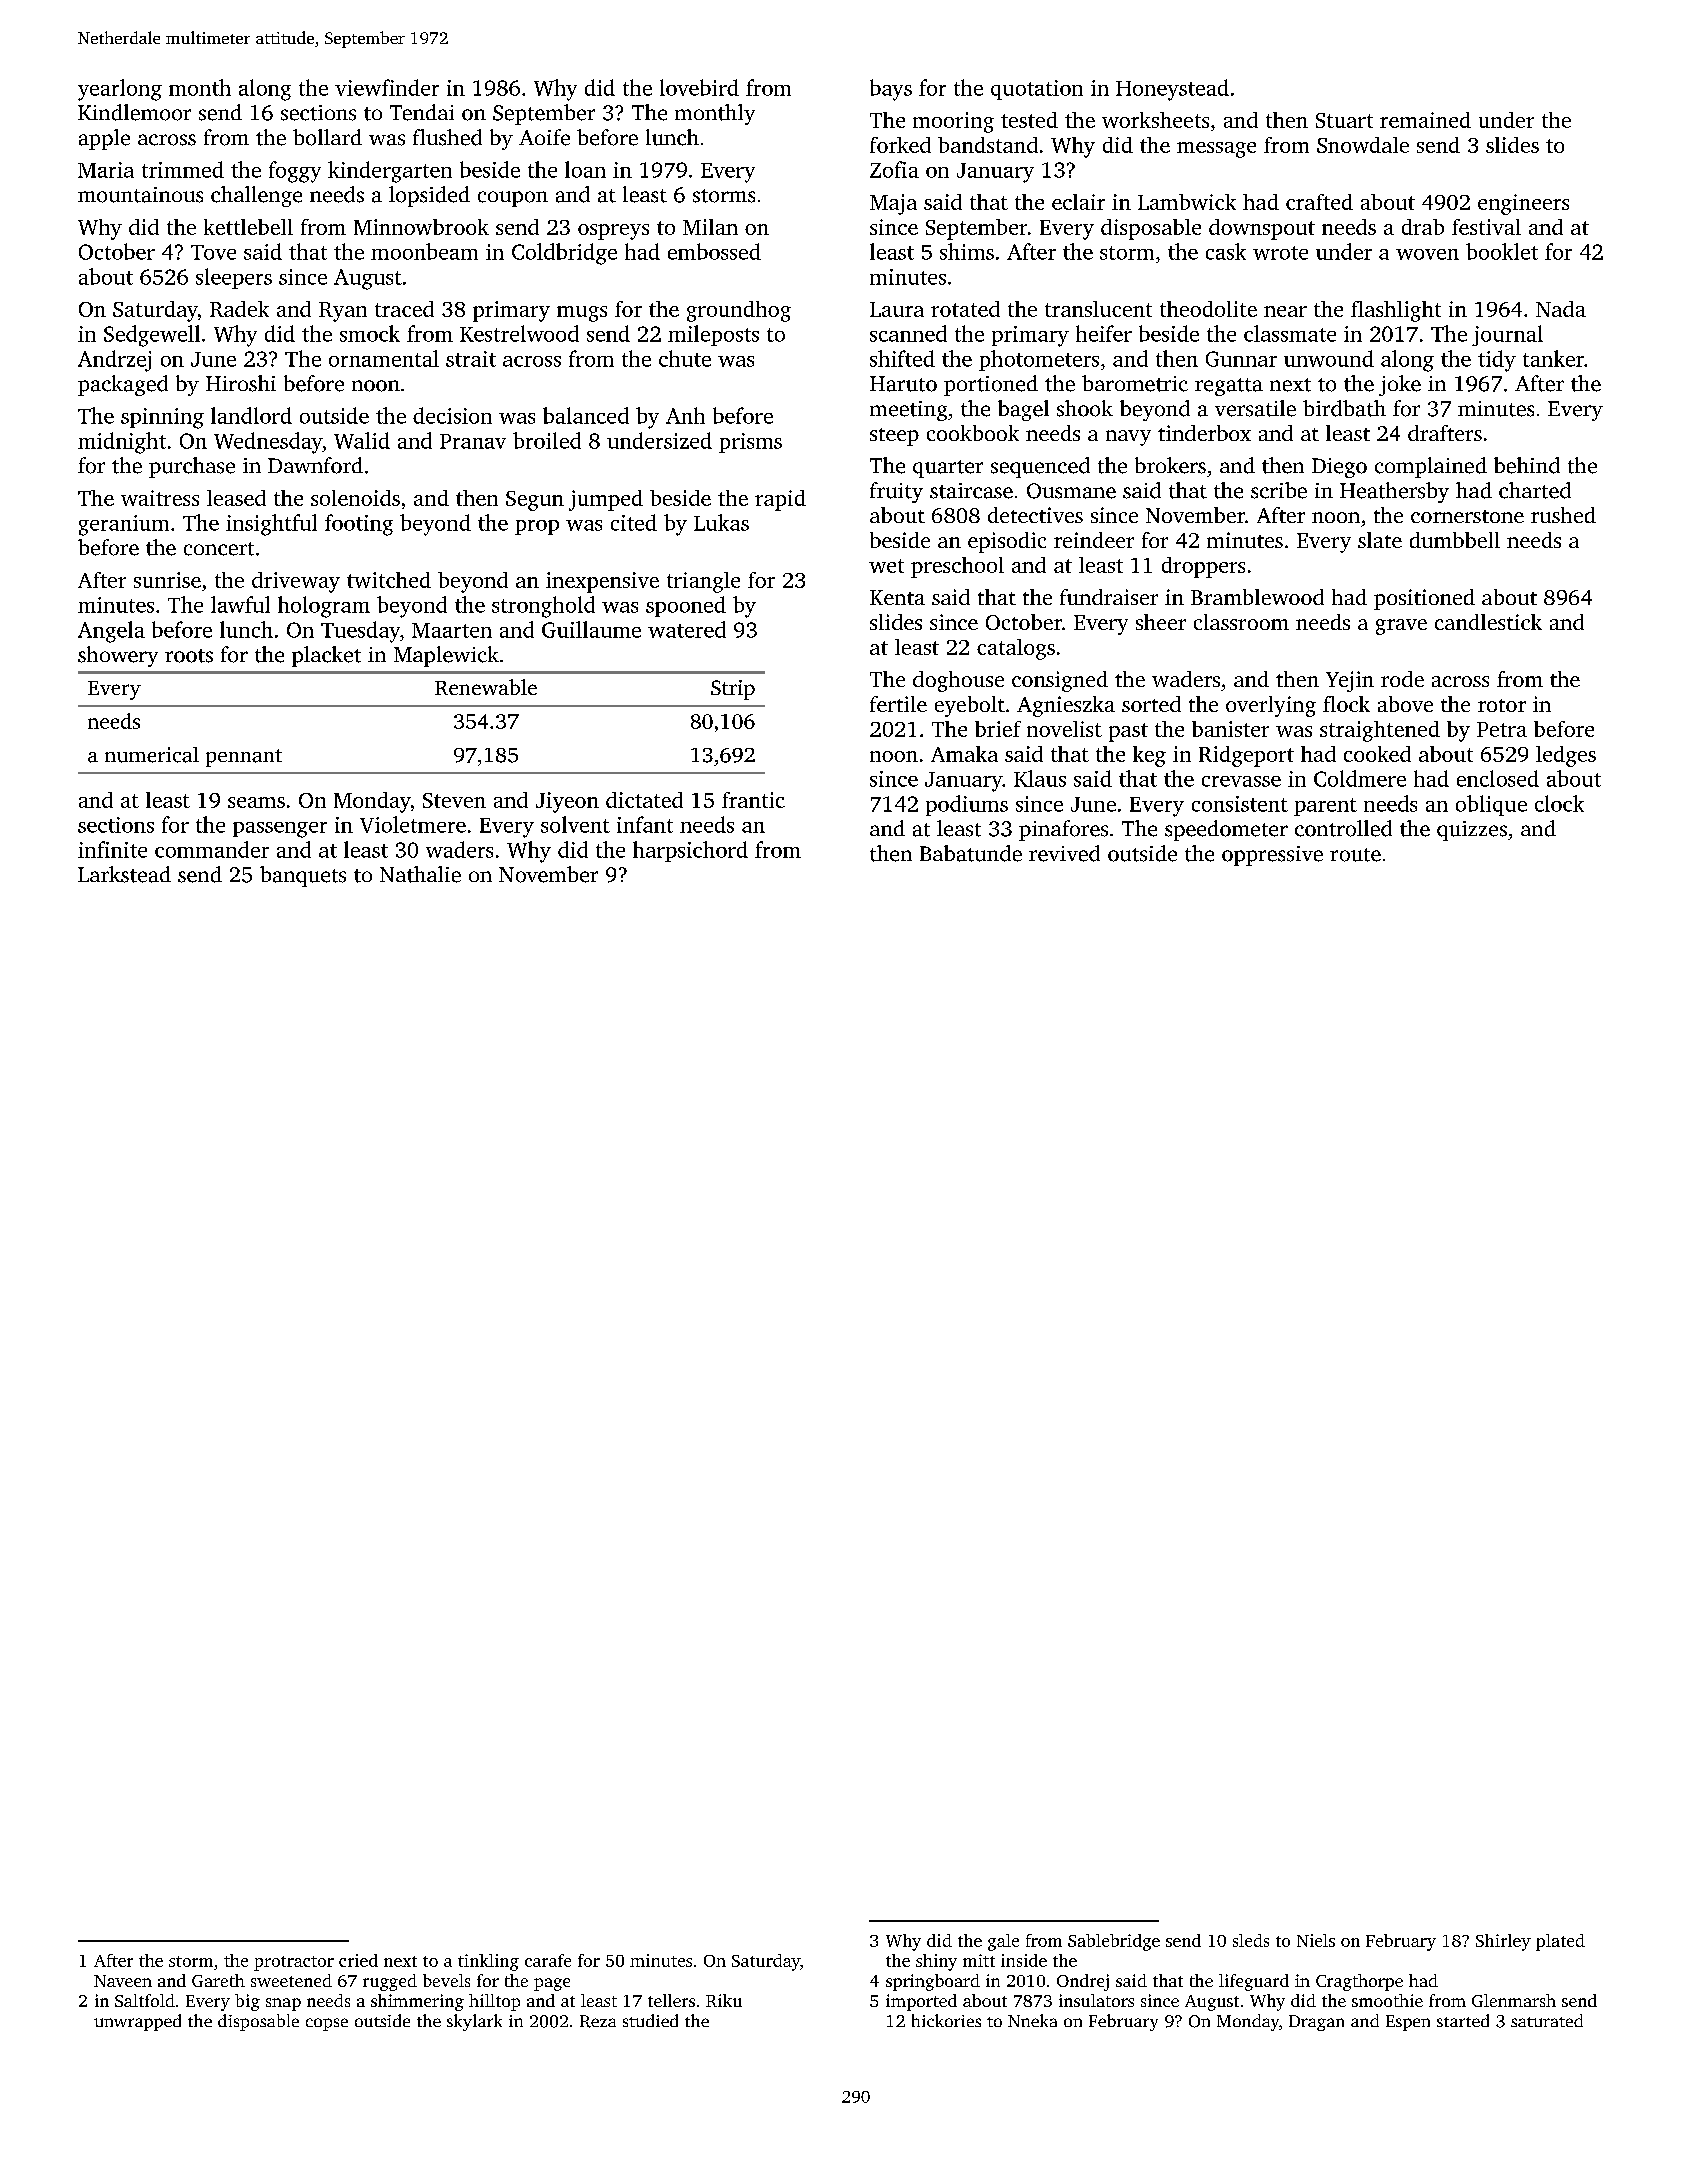 Image resolution: width=1683 pixels, height=2178 pixels. Describe the element at coordinates (303, 876) in the image. I see `banquets` at that location.
